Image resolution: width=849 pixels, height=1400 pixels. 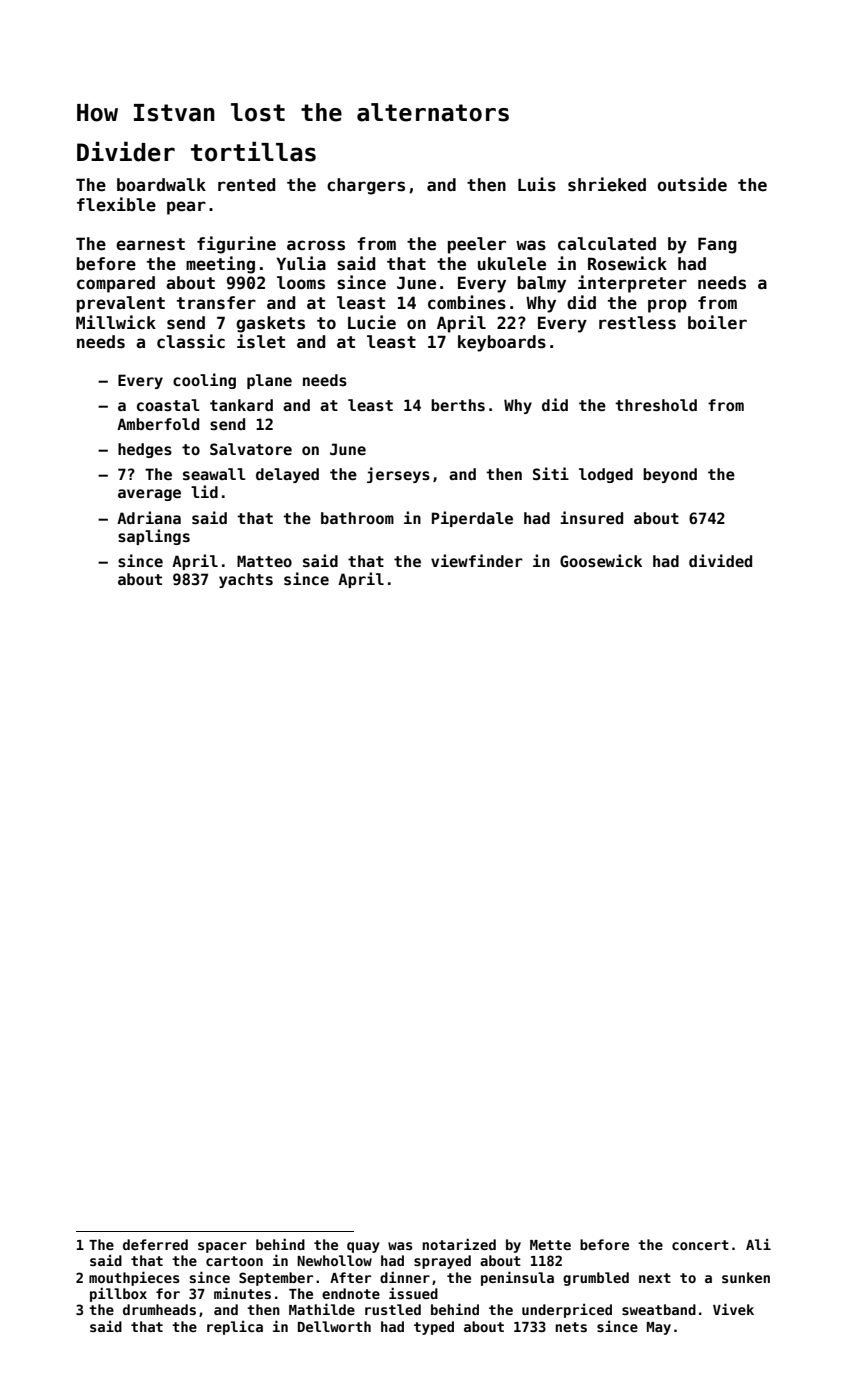 What do you see at coordinates (601, 560) in the document?
I see `Goosewick` at bounding box center [601, 560].
